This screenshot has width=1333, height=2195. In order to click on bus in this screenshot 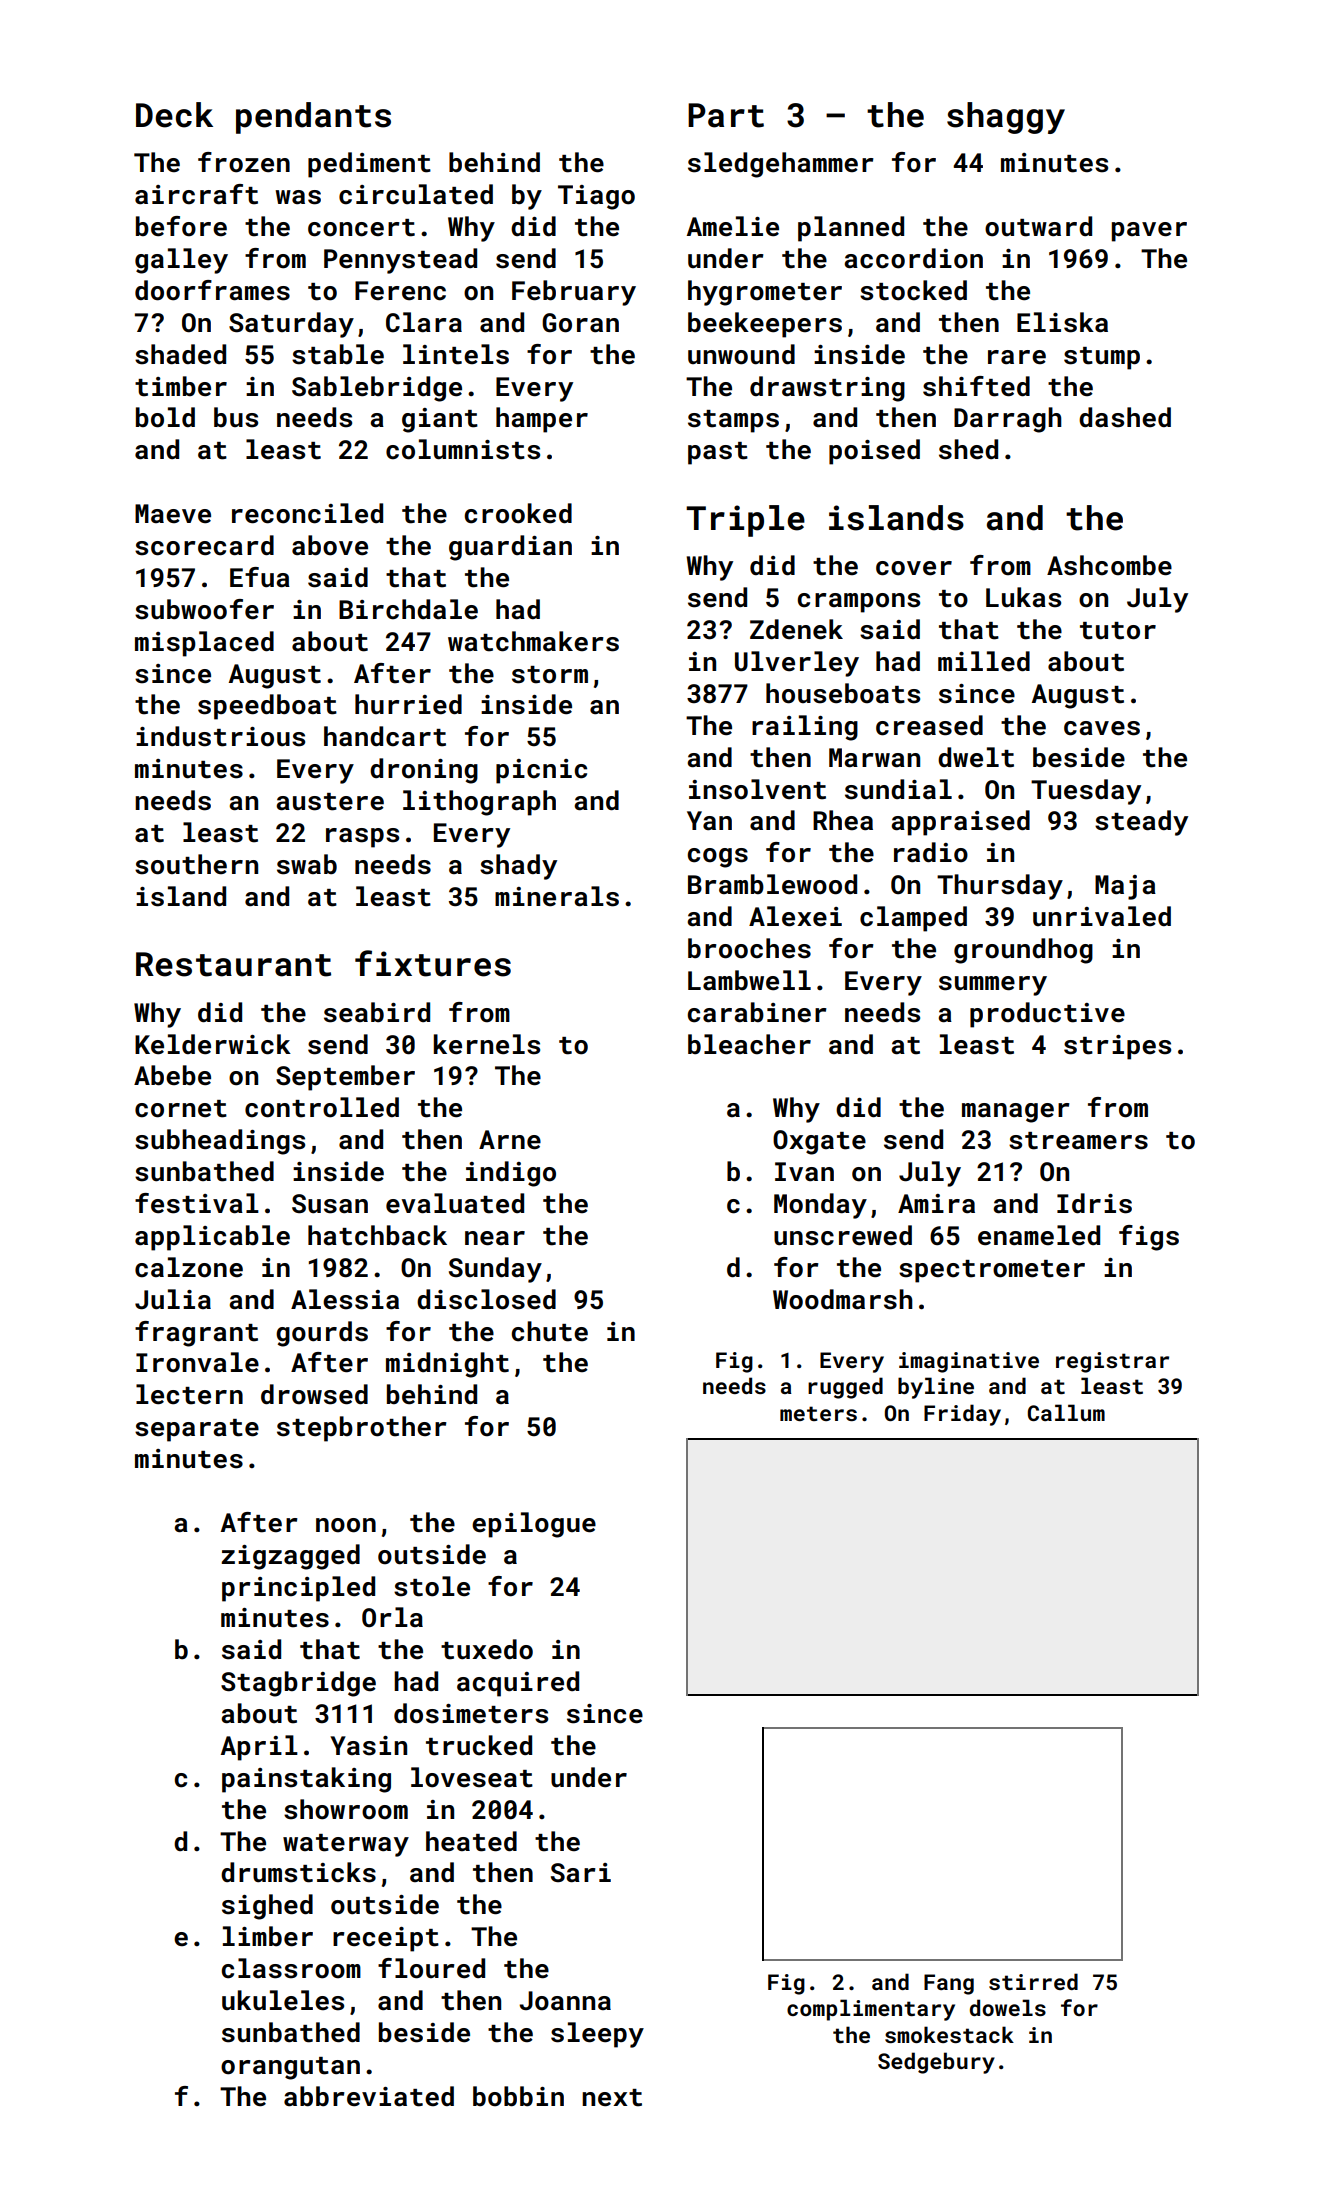, I will do `click(236, 417)`.
